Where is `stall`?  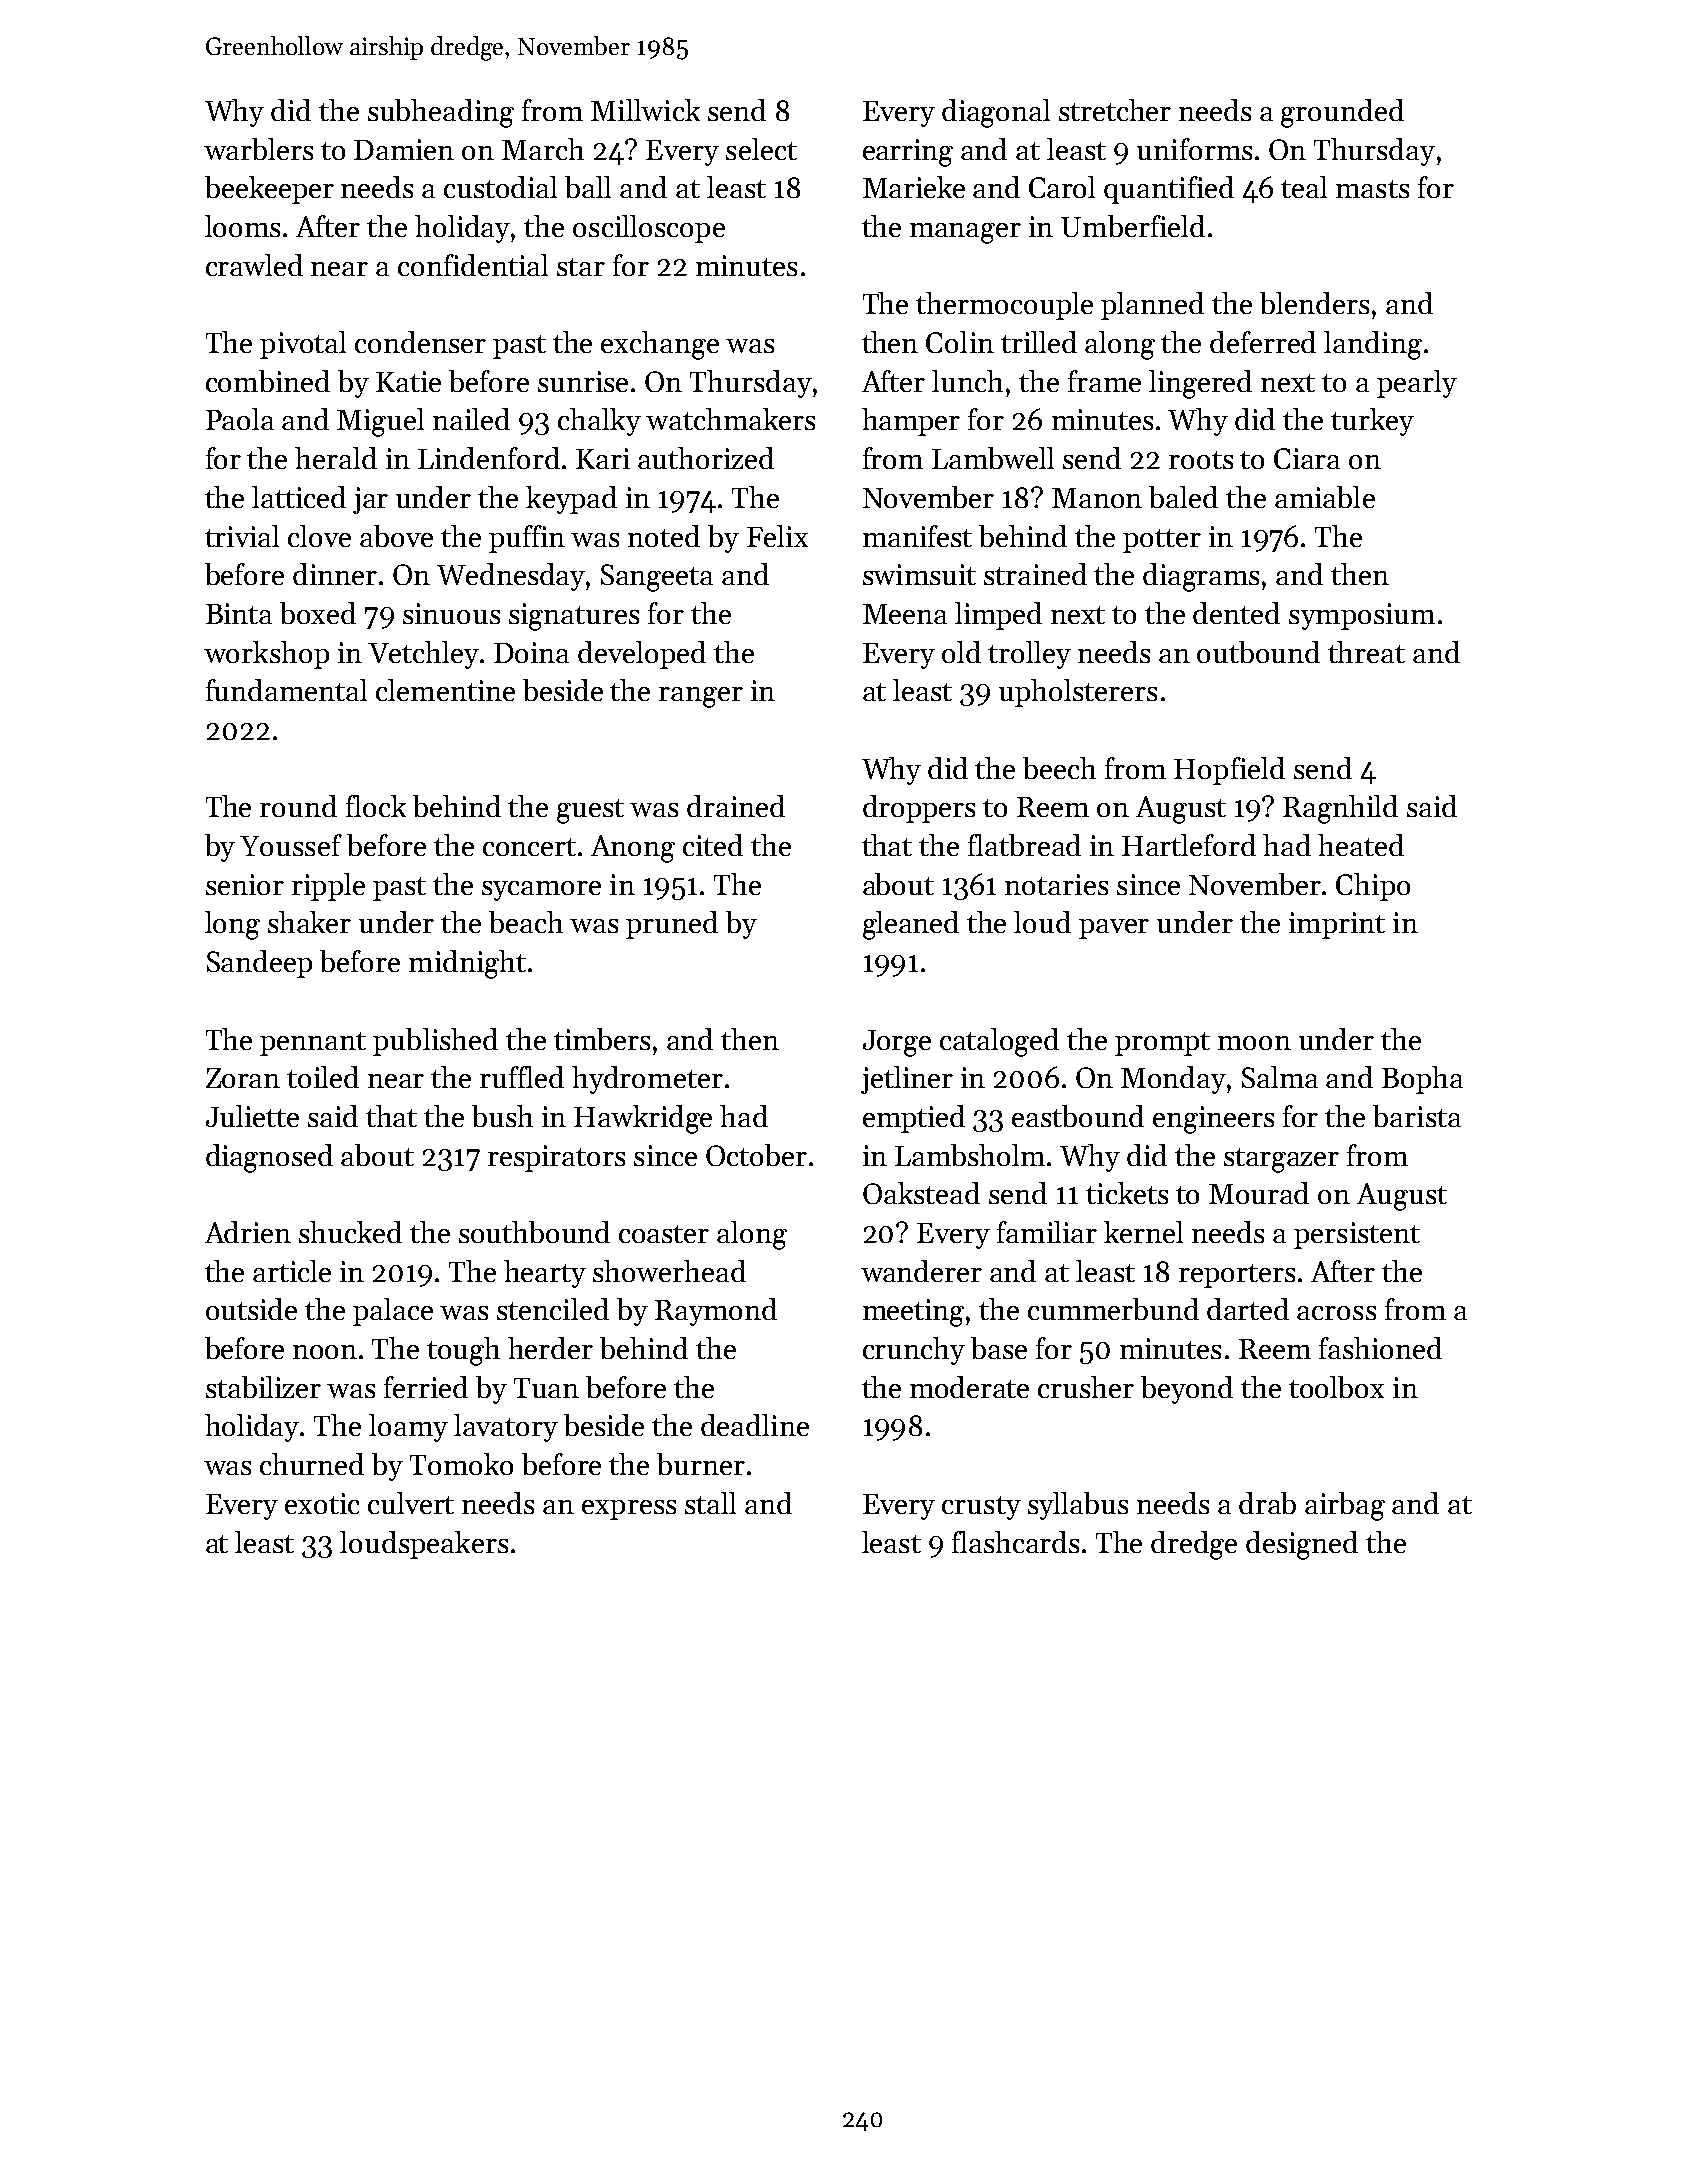
stall is located at coordinates (710, 1503).
